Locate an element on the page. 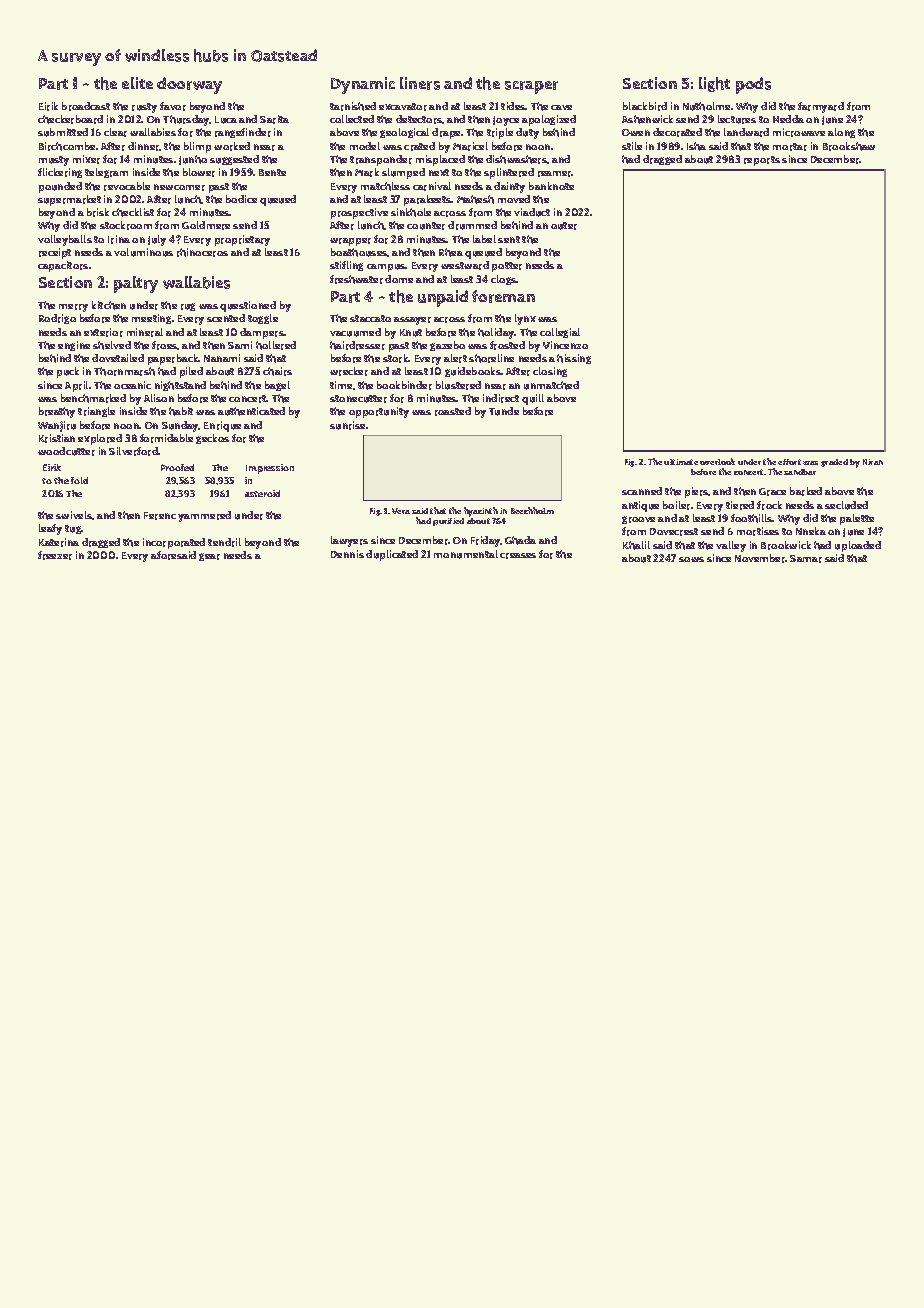 The width and height of the document is (924, 1308). Brookshaw is located at coordinates (849, 146).
